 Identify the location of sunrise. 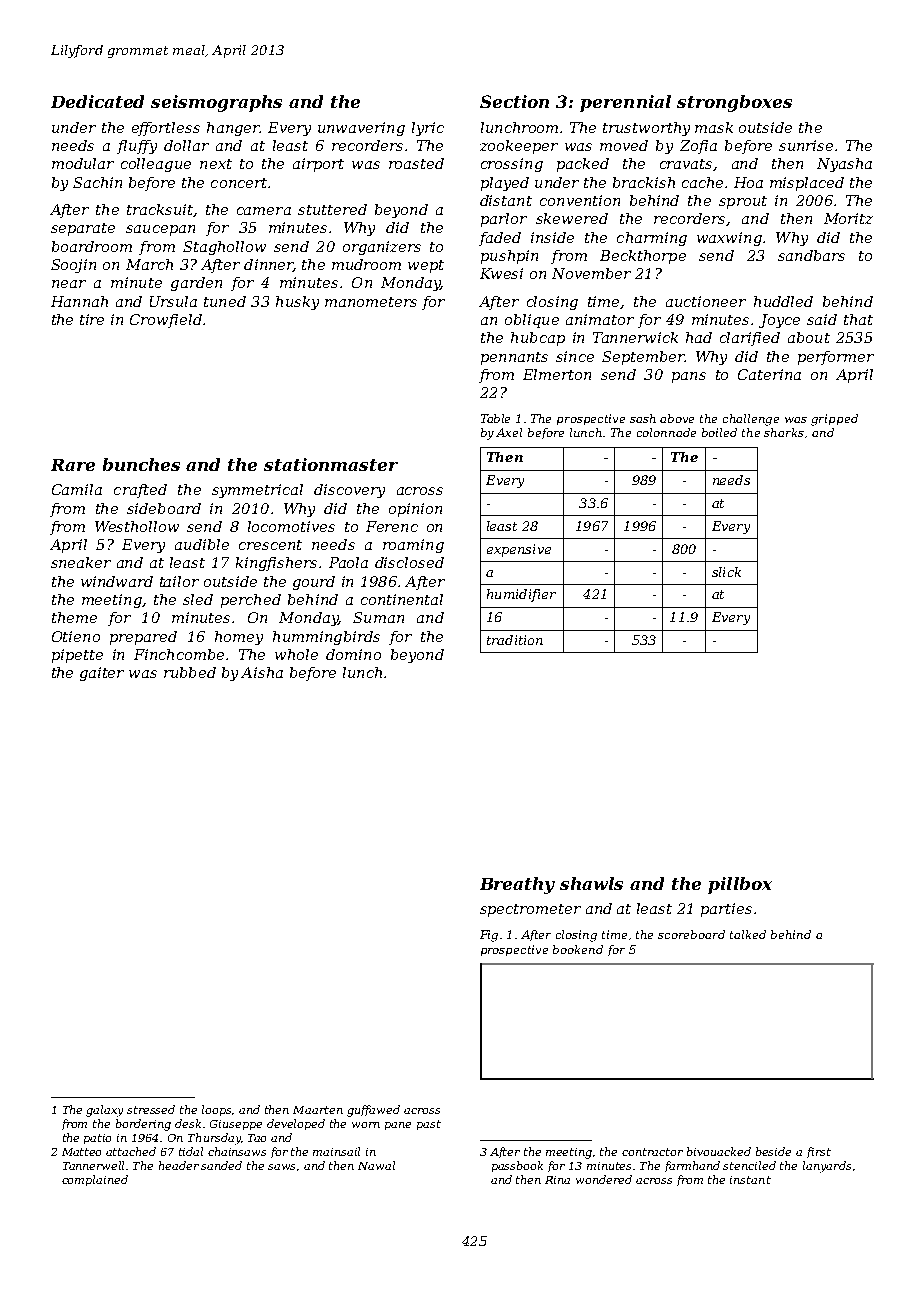
(806, 145).
